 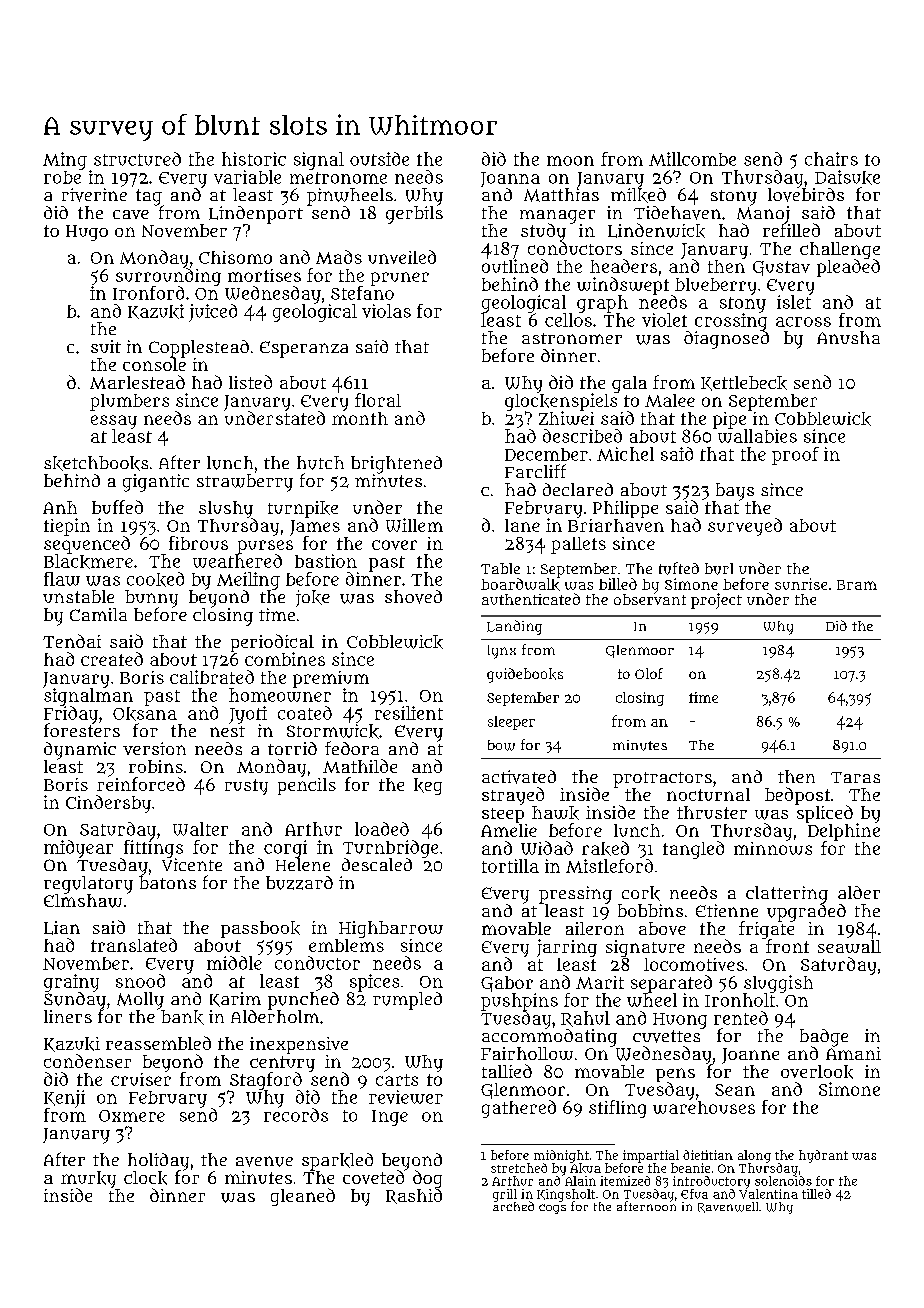 What do you see at coordinates (778, 984) in the screenshot?
I see `sluggish` at bounding box center [778, 984].
